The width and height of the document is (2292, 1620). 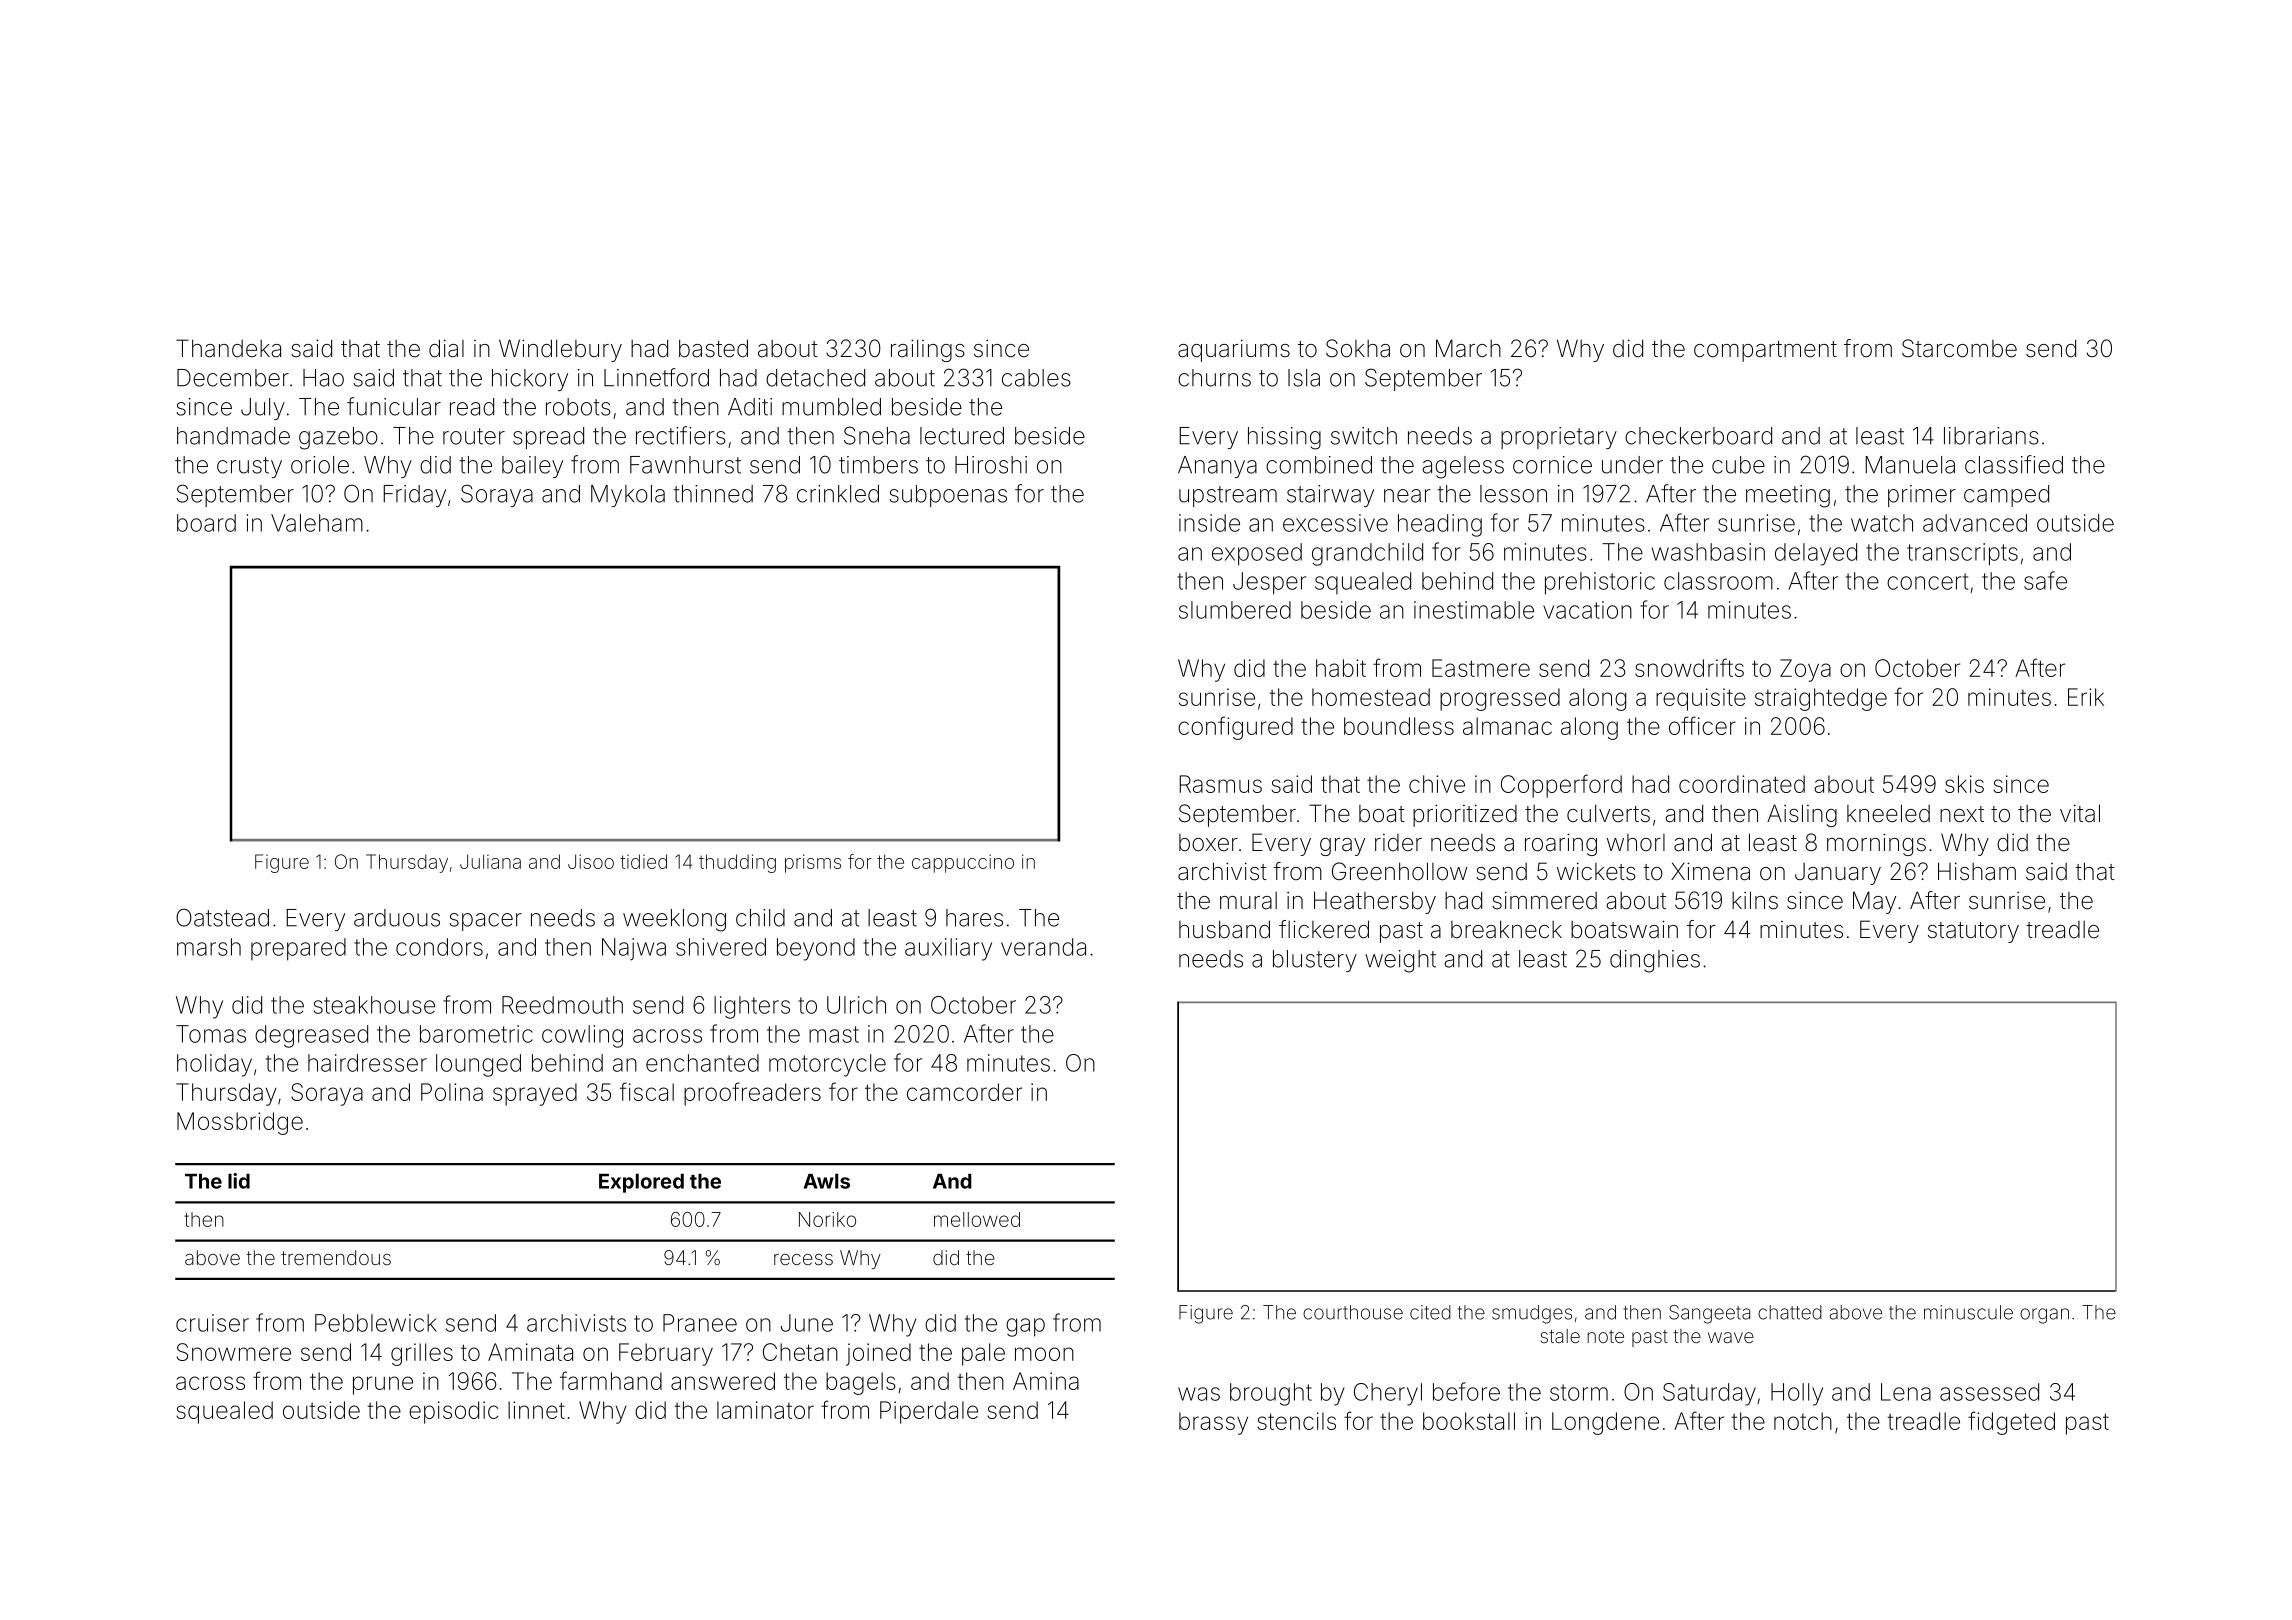 I want to click on camcorder, so click(x=964, y=1092).
